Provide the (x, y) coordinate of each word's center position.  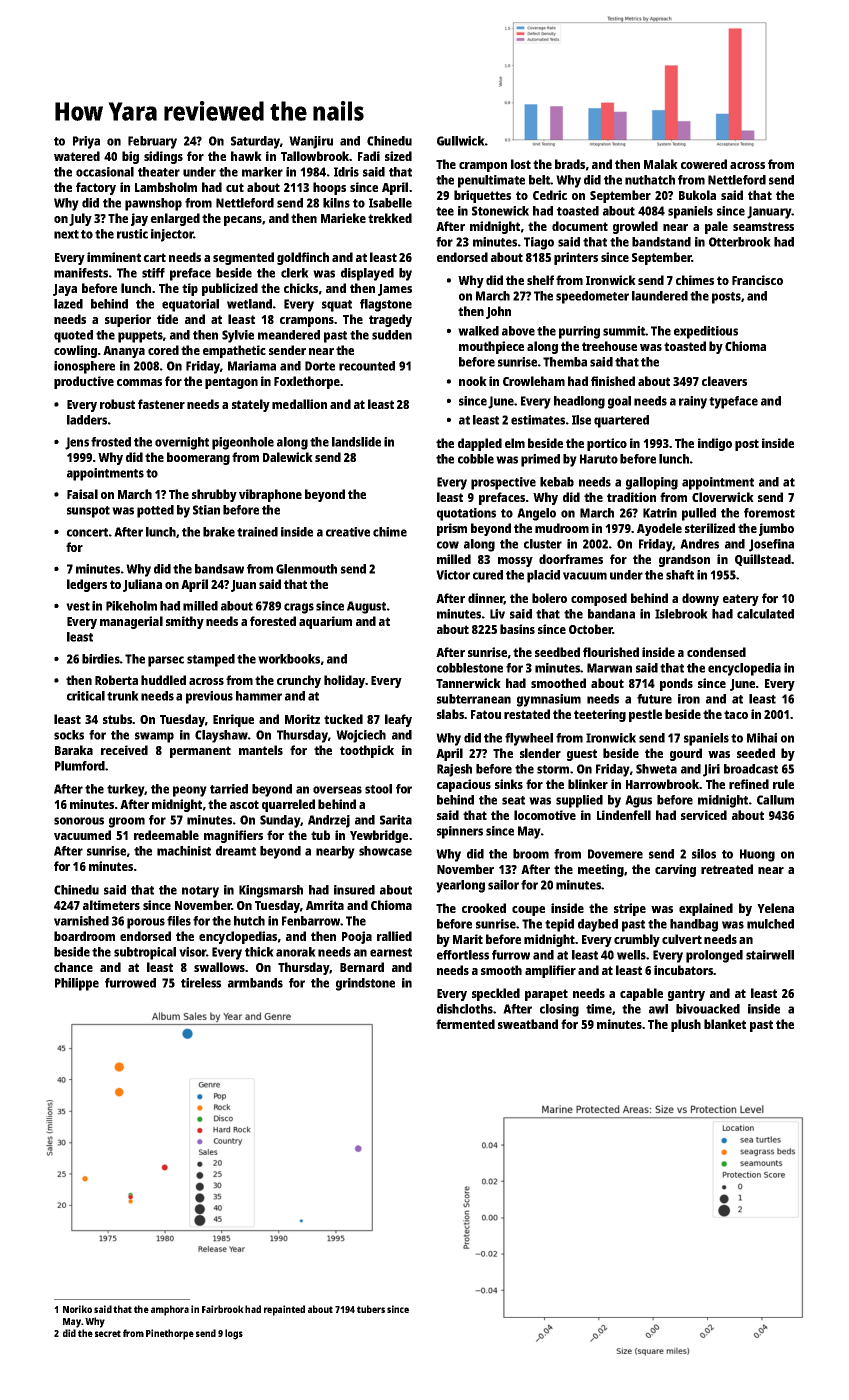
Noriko (77, 1309)
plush (686, 1025)
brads (570, 164)
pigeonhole (243, 443)
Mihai (762, 738)
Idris (346, 172)
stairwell (770, 955)
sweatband (528, 1024)
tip (190, 289)
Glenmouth (306, 569)
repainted (284, 1310)
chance (73, 967)
